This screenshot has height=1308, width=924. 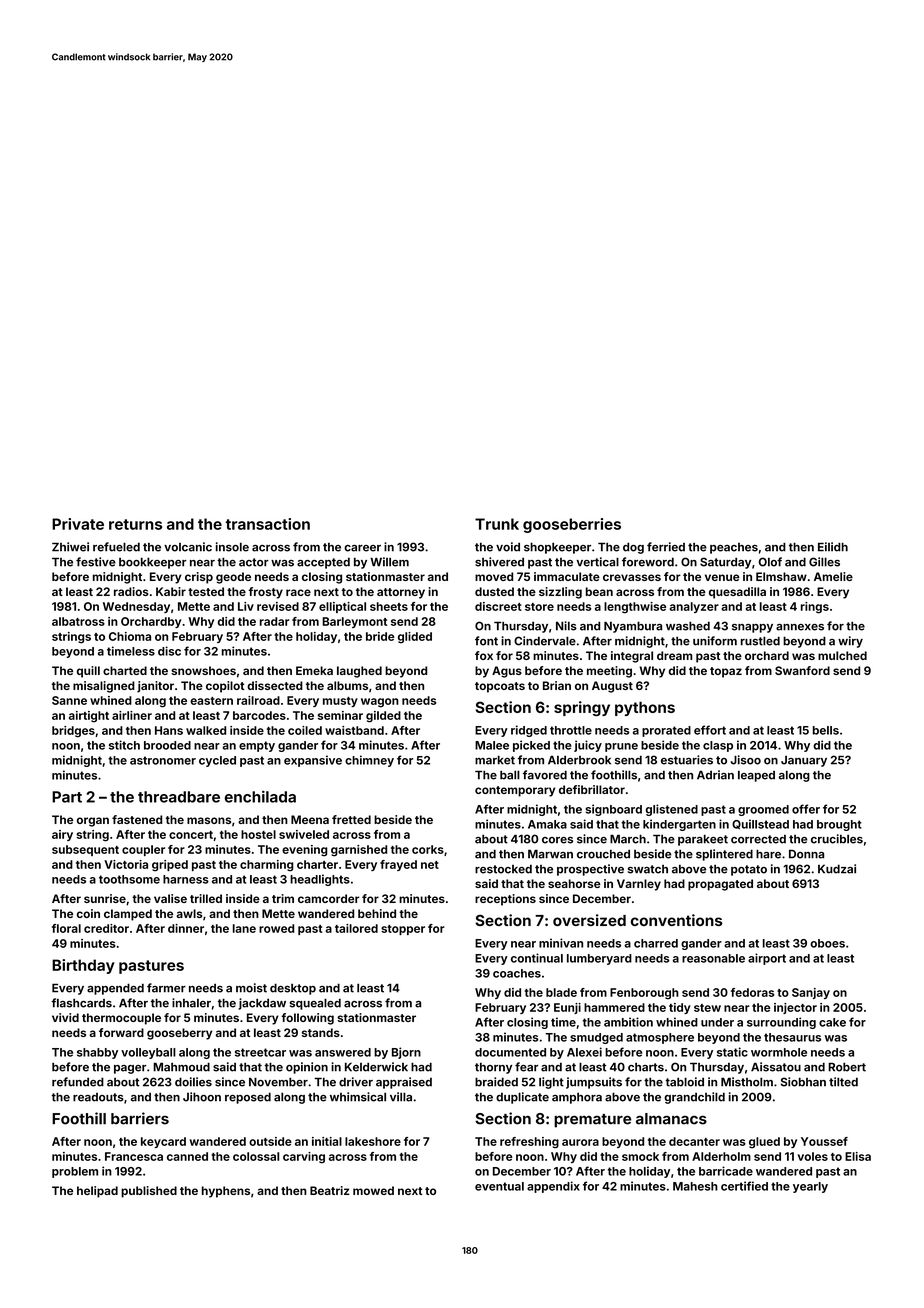 What do you see at coordinates (510, 1052) in the screenshot?
I see `documented` at bounding box center [510, 1052].
